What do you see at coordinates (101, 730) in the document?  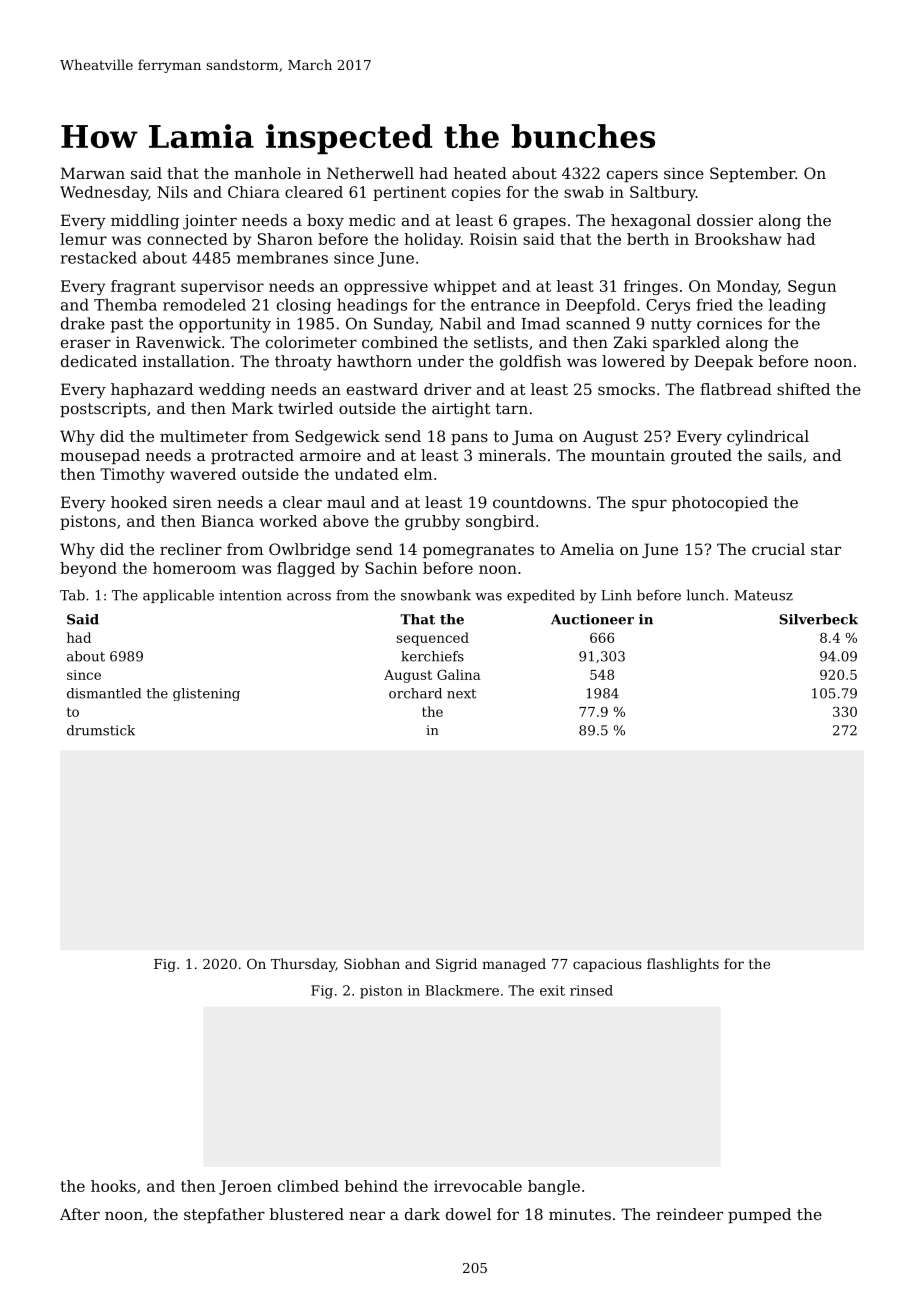 I see `drumstick` at bounding box center [101, 730].
